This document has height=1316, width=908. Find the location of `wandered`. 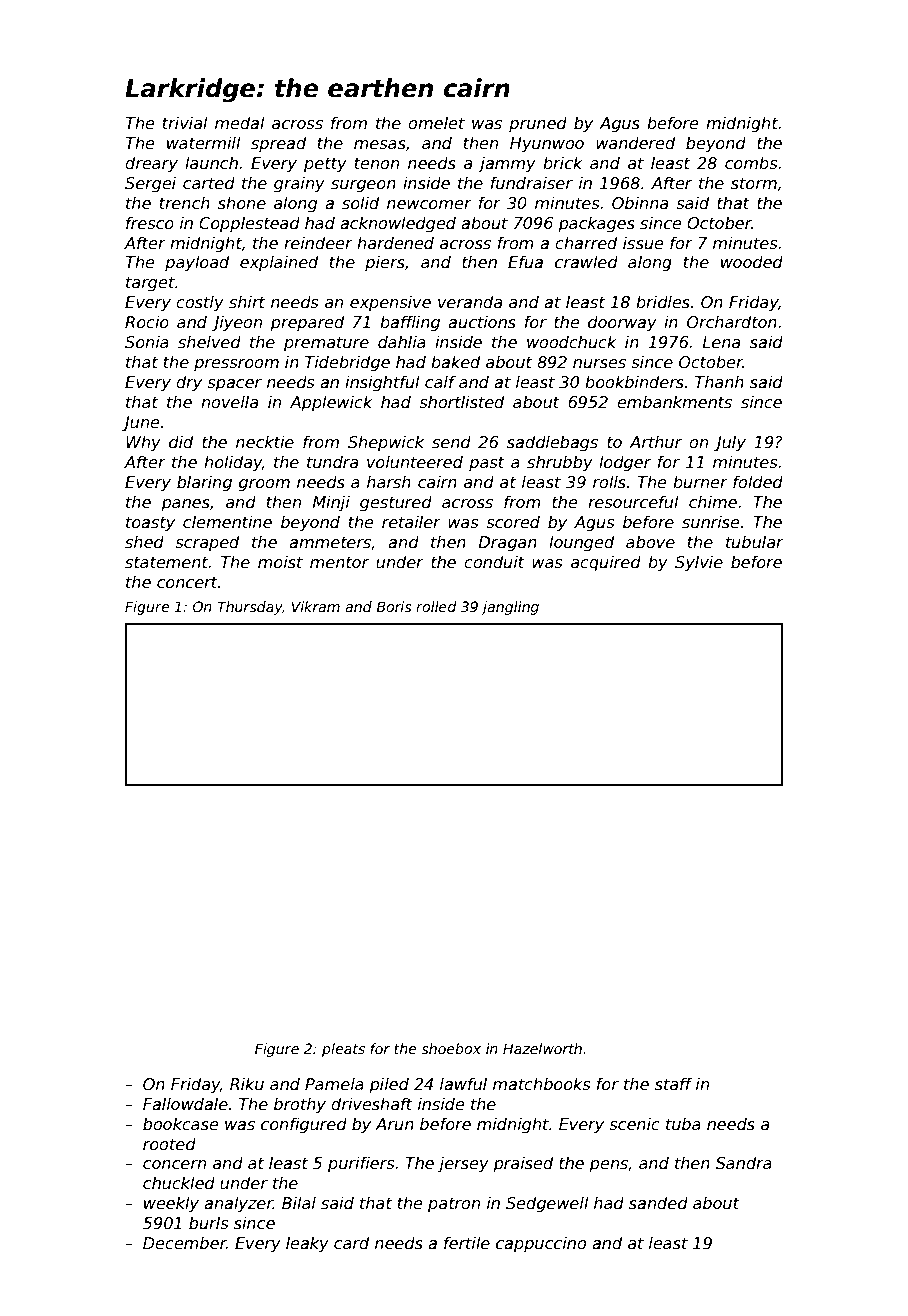

wandered is located at coordinates (635, 143).
